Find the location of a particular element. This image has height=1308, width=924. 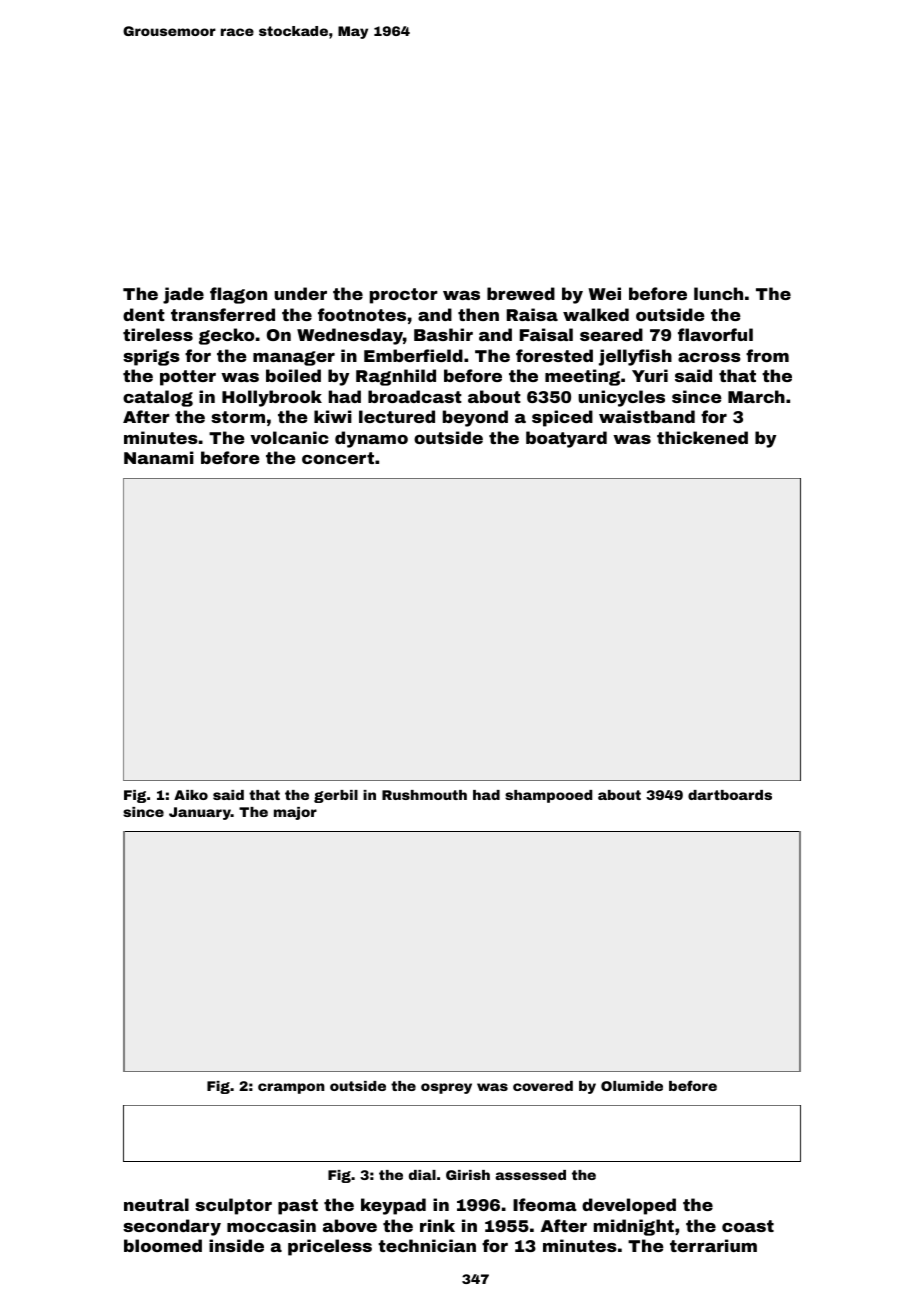

shampooed is located at coordinates (548, 796).
